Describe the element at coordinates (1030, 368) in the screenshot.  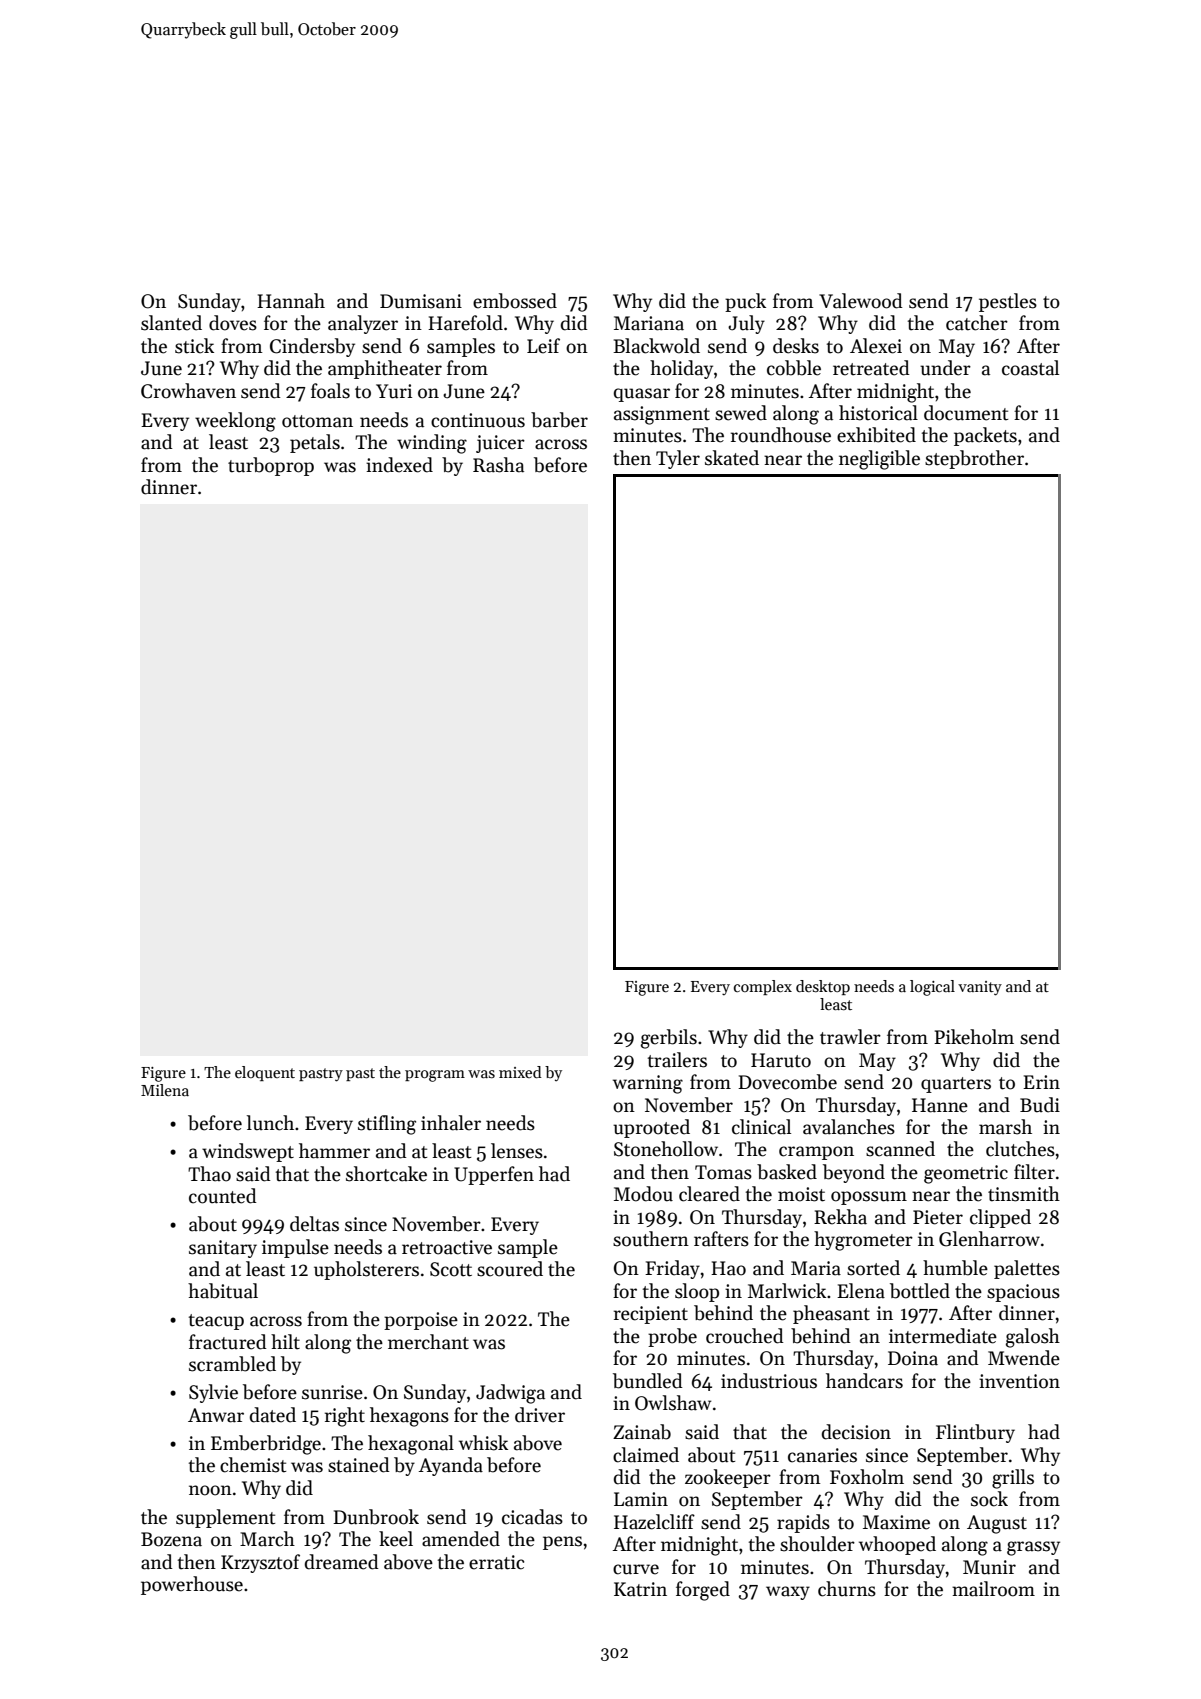
I see `coastal` at that location.
